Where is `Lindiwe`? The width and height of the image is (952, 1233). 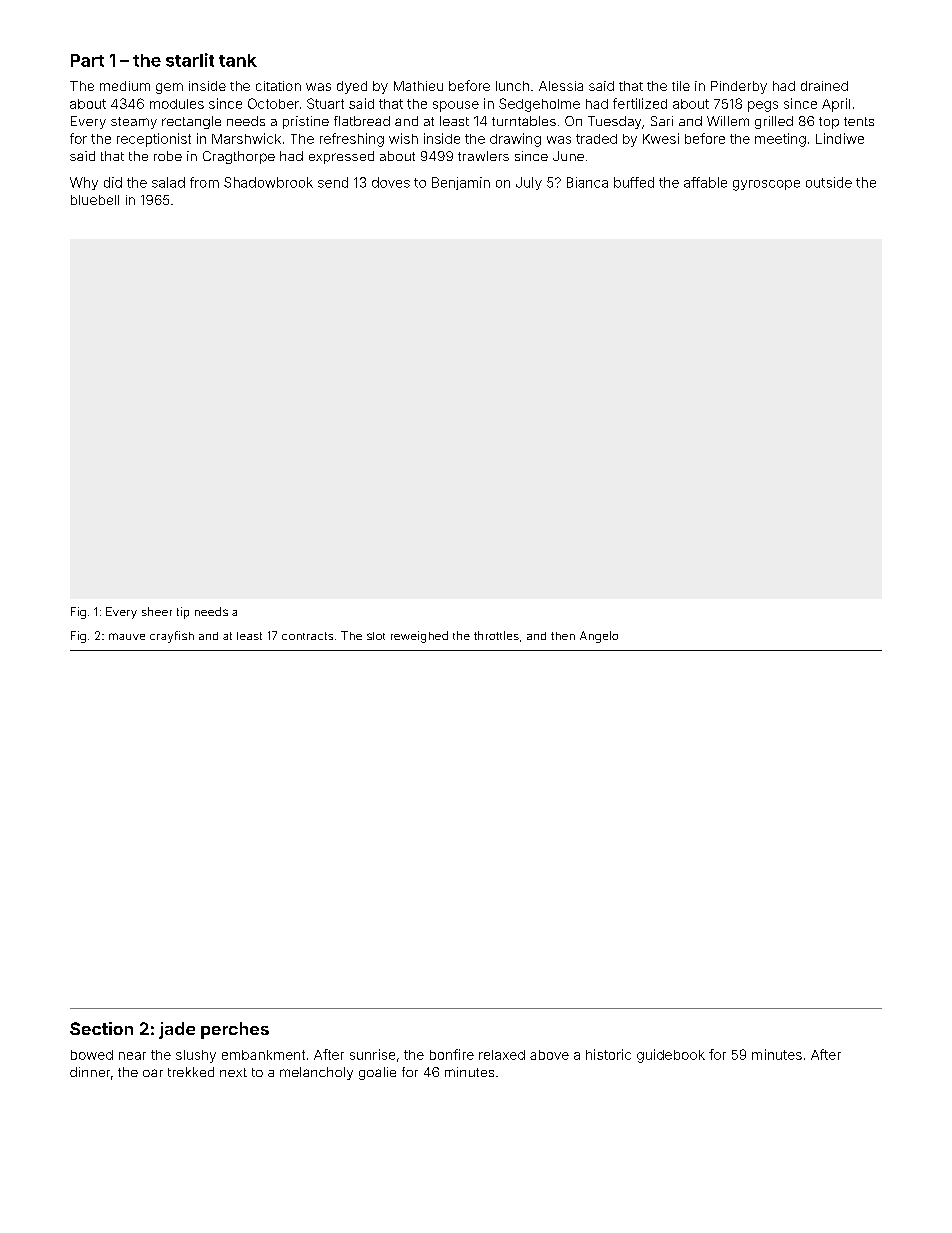 Lindiwe is located at coordinates (840, 138).
